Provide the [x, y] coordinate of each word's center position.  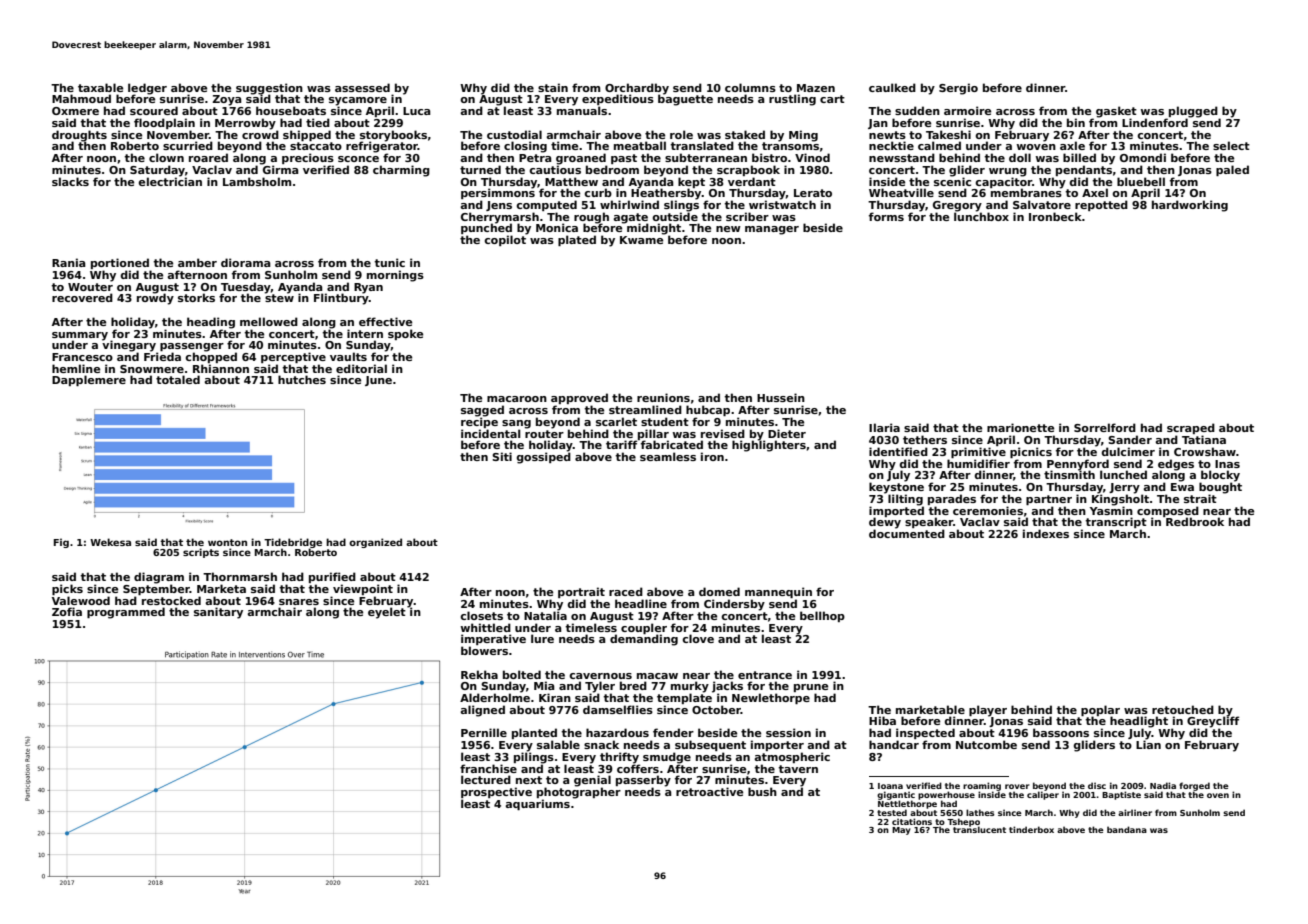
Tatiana [1204, 439]
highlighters [769, 446]
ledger [147, 89]
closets [481, 615]
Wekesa [110, 542]
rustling [792, 100]
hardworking [1190, 206]
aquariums [537, 804]
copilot [505, 240]
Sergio [958, 89]
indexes [1046, 533]
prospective [496, 792]
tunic [389, 262]
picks [67, 589]
